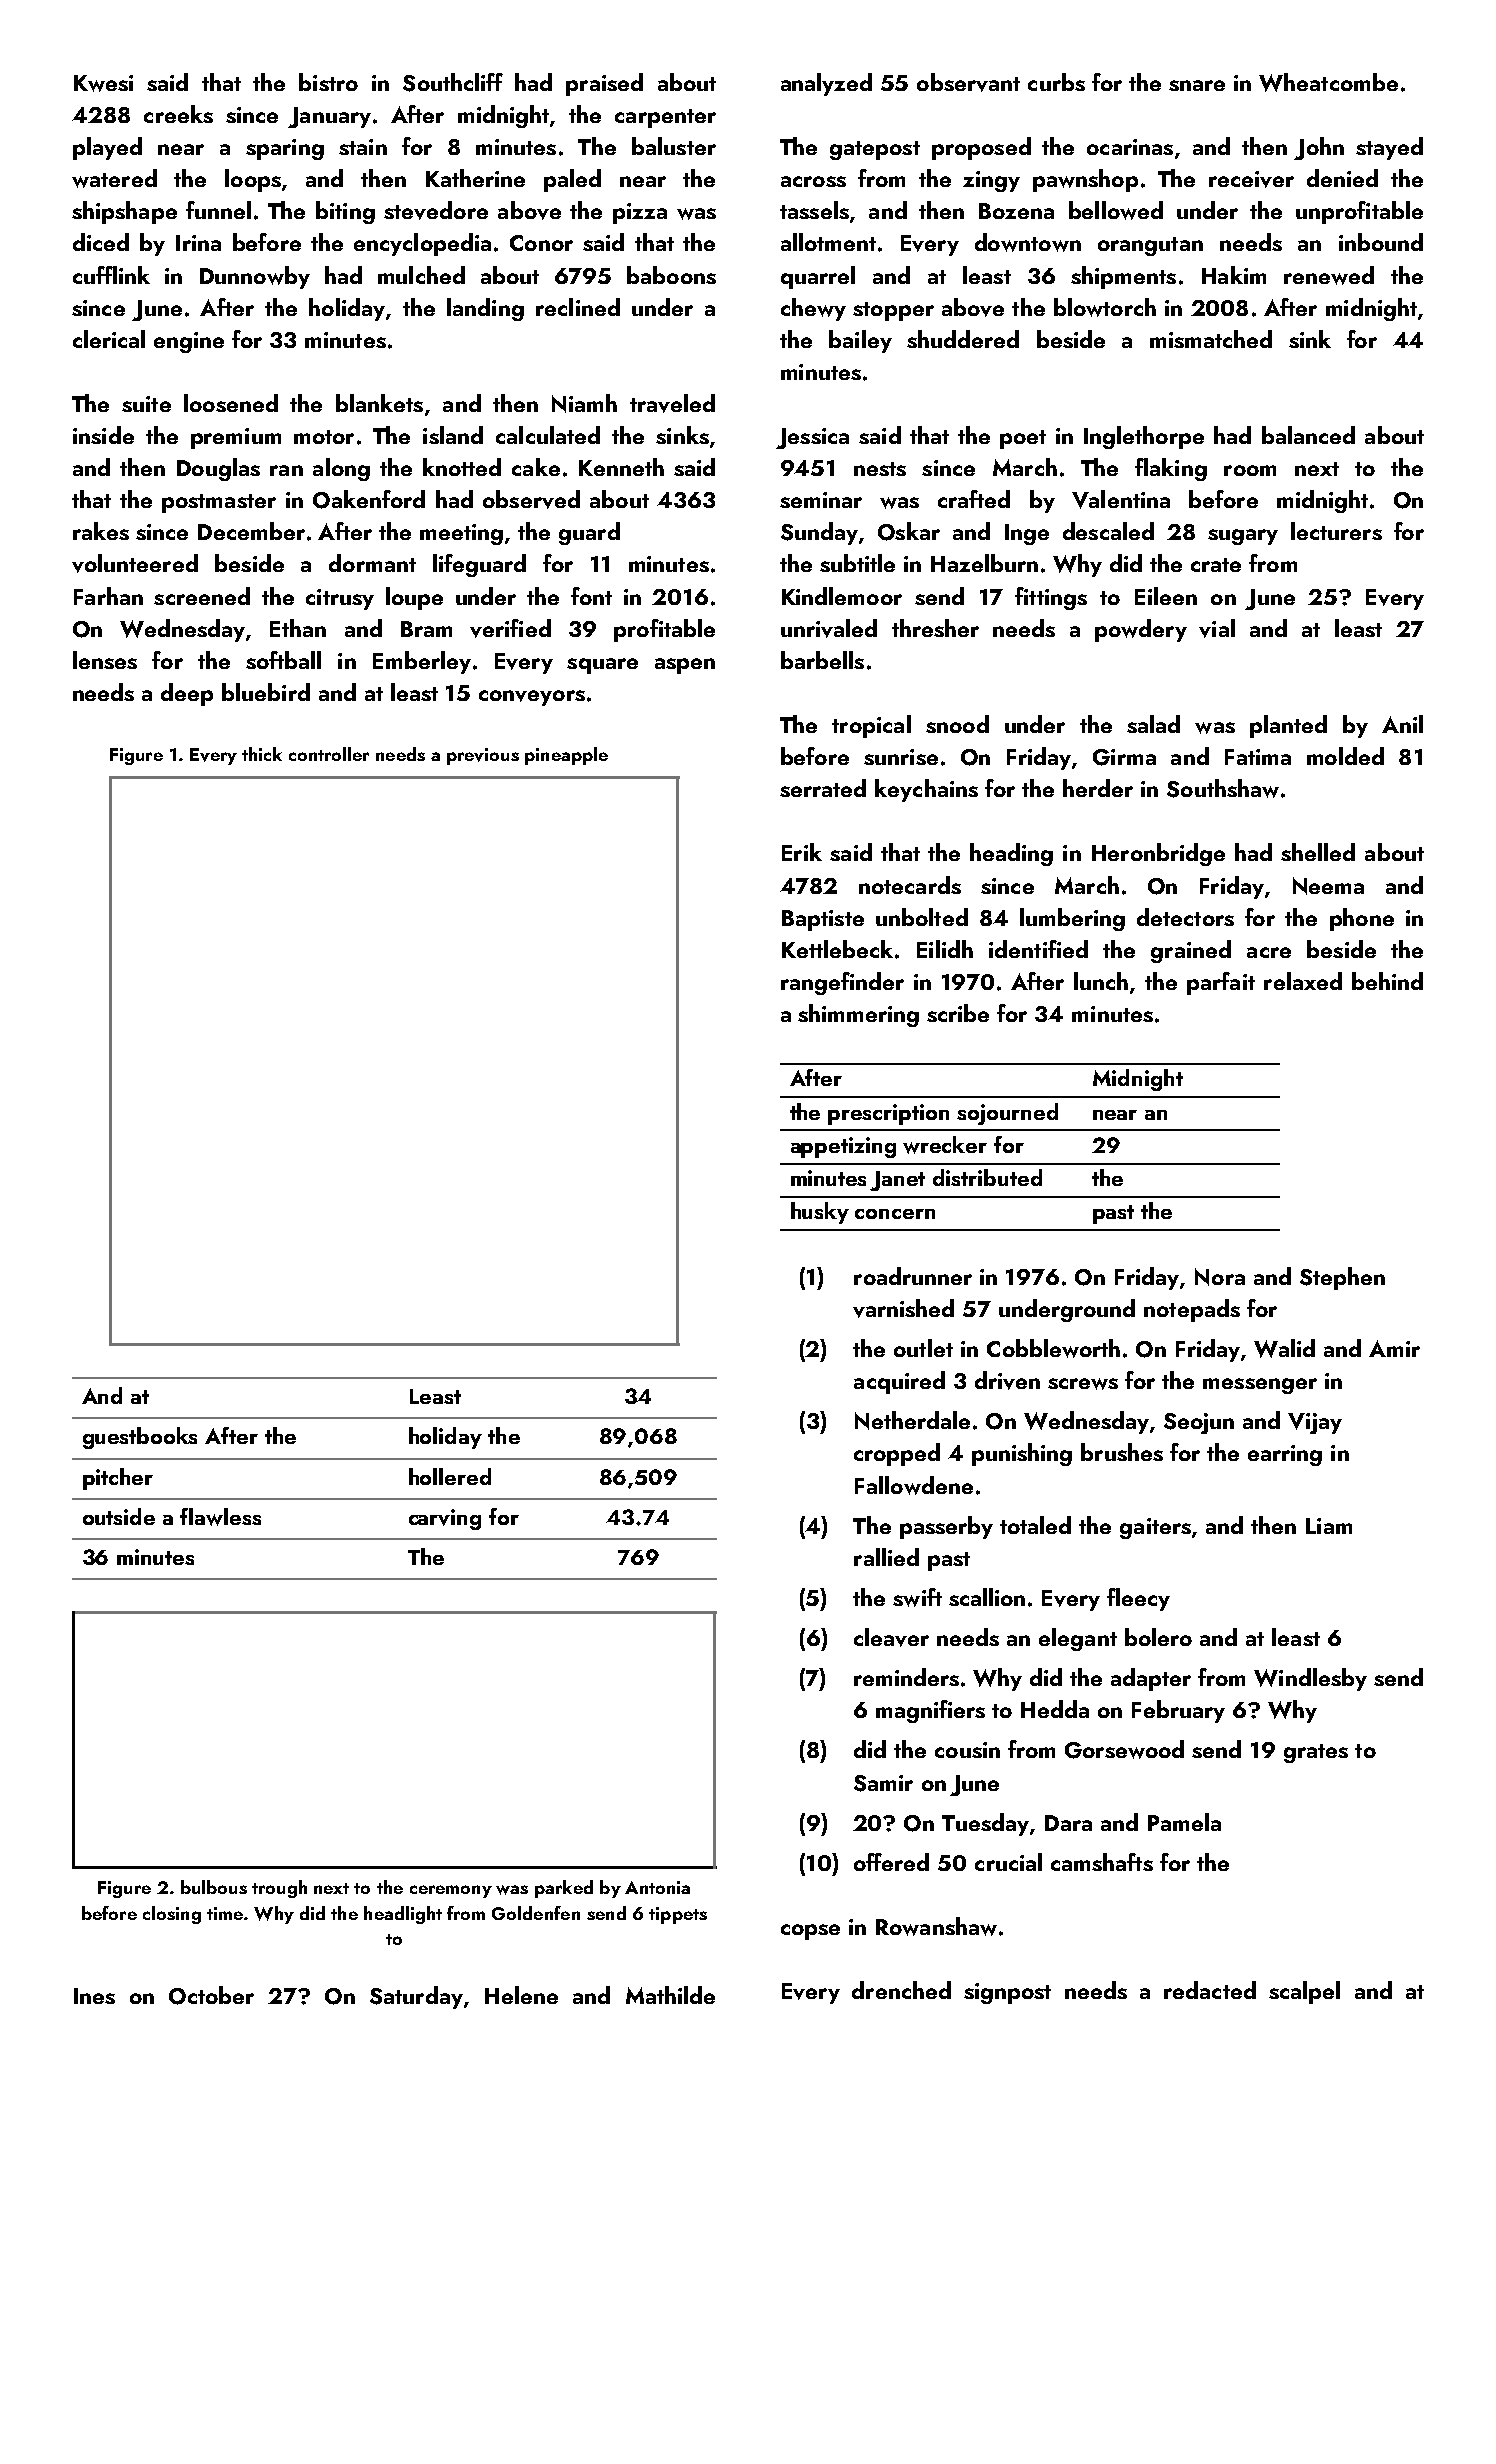 The height and width of the image is (2464, 1496). Describe the element at coordinates (657, 1887) in the image. I see `Antonia` at that location.
